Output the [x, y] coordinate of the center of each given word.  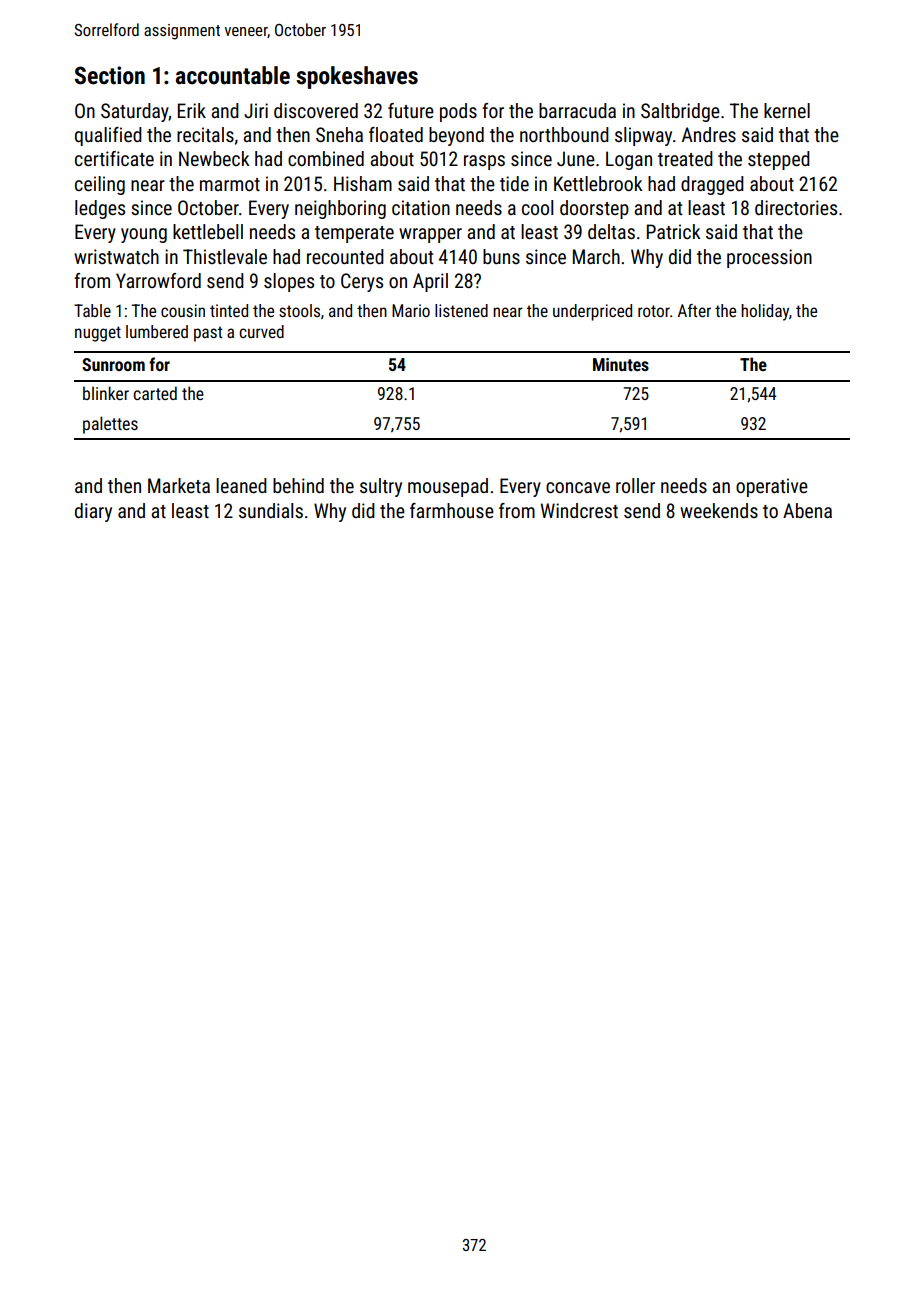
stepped [779, 160]
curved [261, 331]
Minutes [621, 364]
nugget [98, 334]
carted [155, 393]
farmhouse [452, 510]
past [208, 334]
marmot [230, 184]
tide [514, 183]
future [411, 110]
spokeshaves [357, 77]
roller [635, 485]
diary [93, 512]
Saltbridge [680, 112]
